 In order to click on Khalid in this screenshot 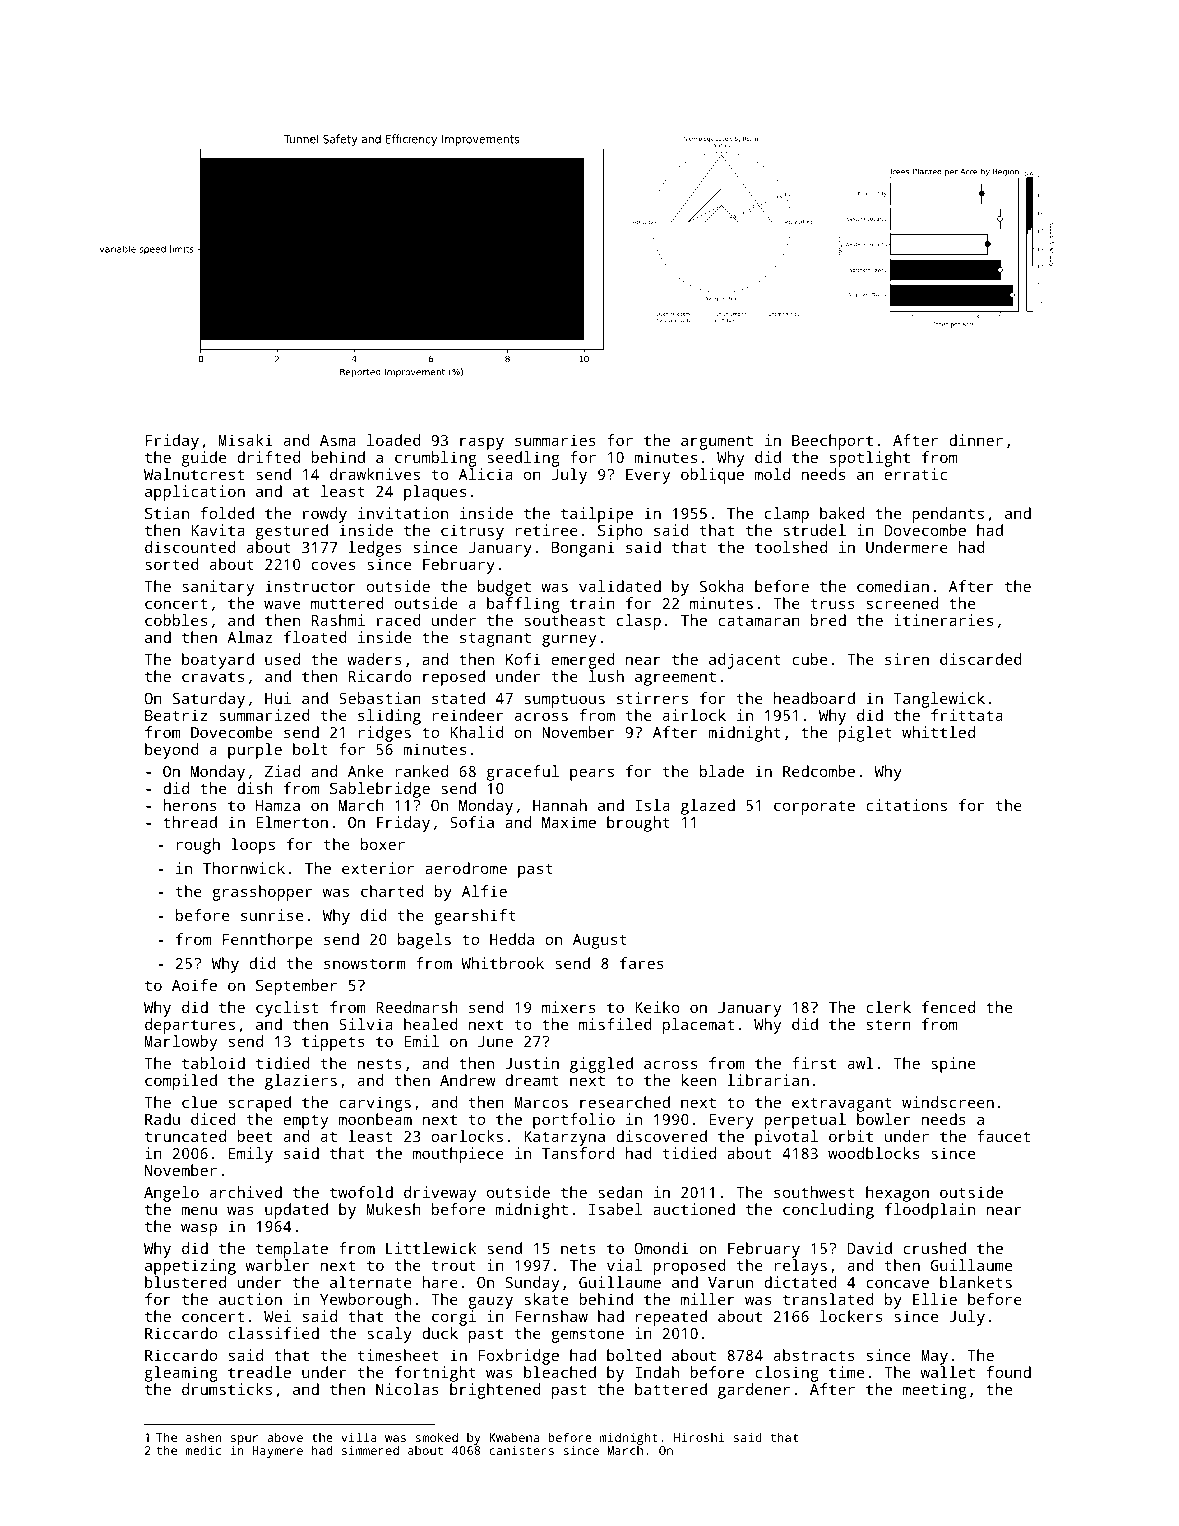, I will do `click(477, 732)`.
